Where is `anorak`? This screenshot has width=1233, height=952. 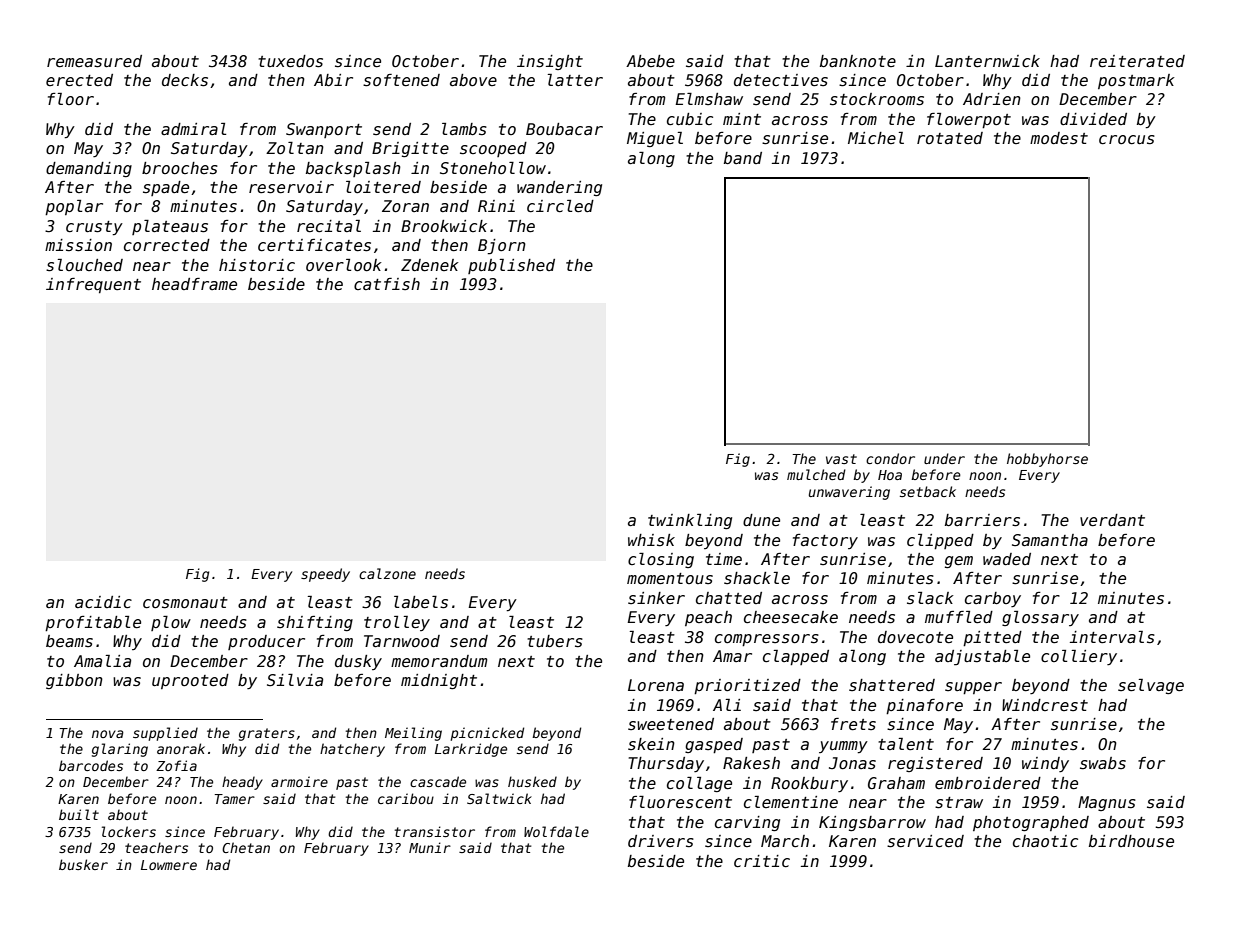 anorak is located at coordinates (181, 748).
